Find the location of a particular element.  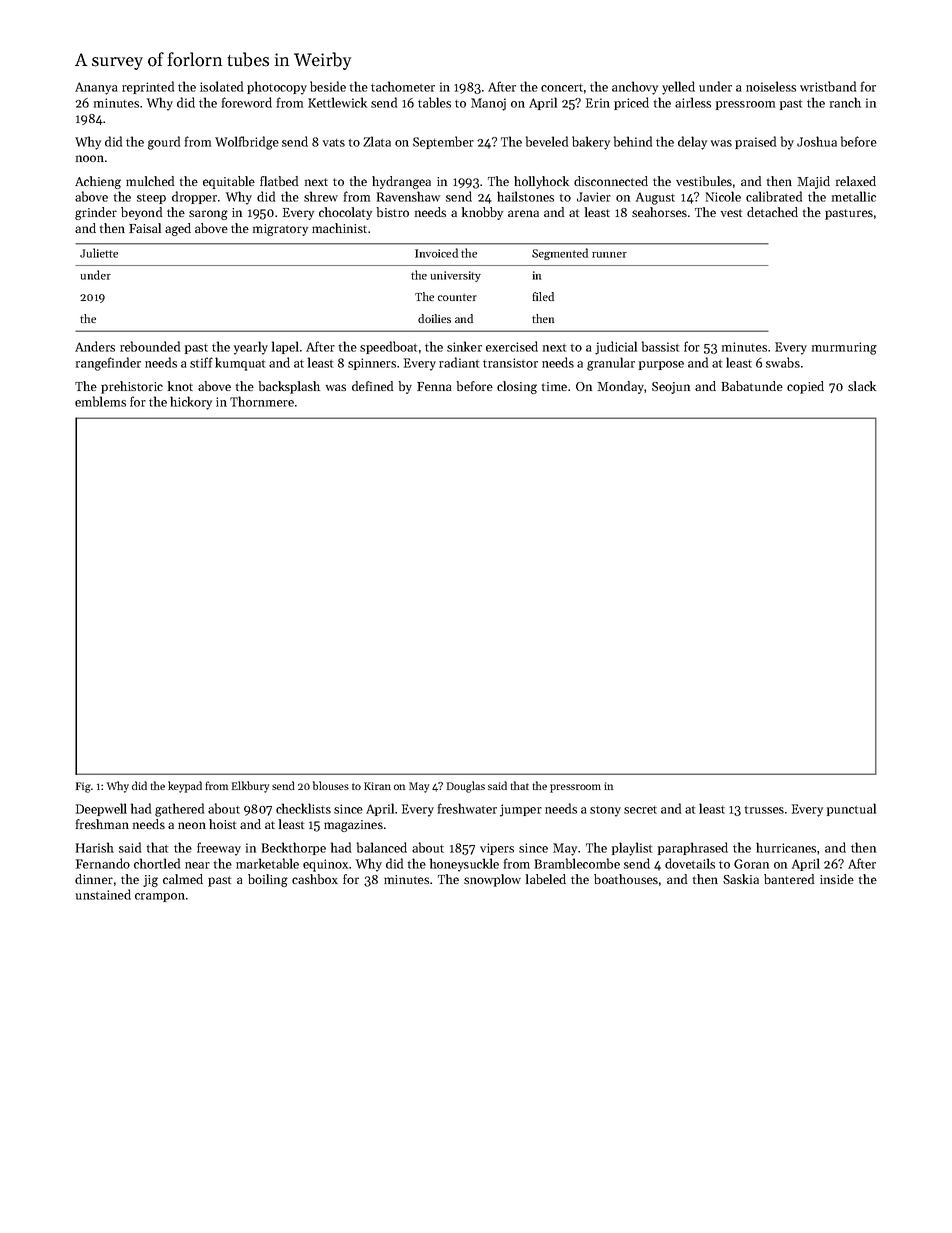

Kiran is located at coordinates (377, 786).
